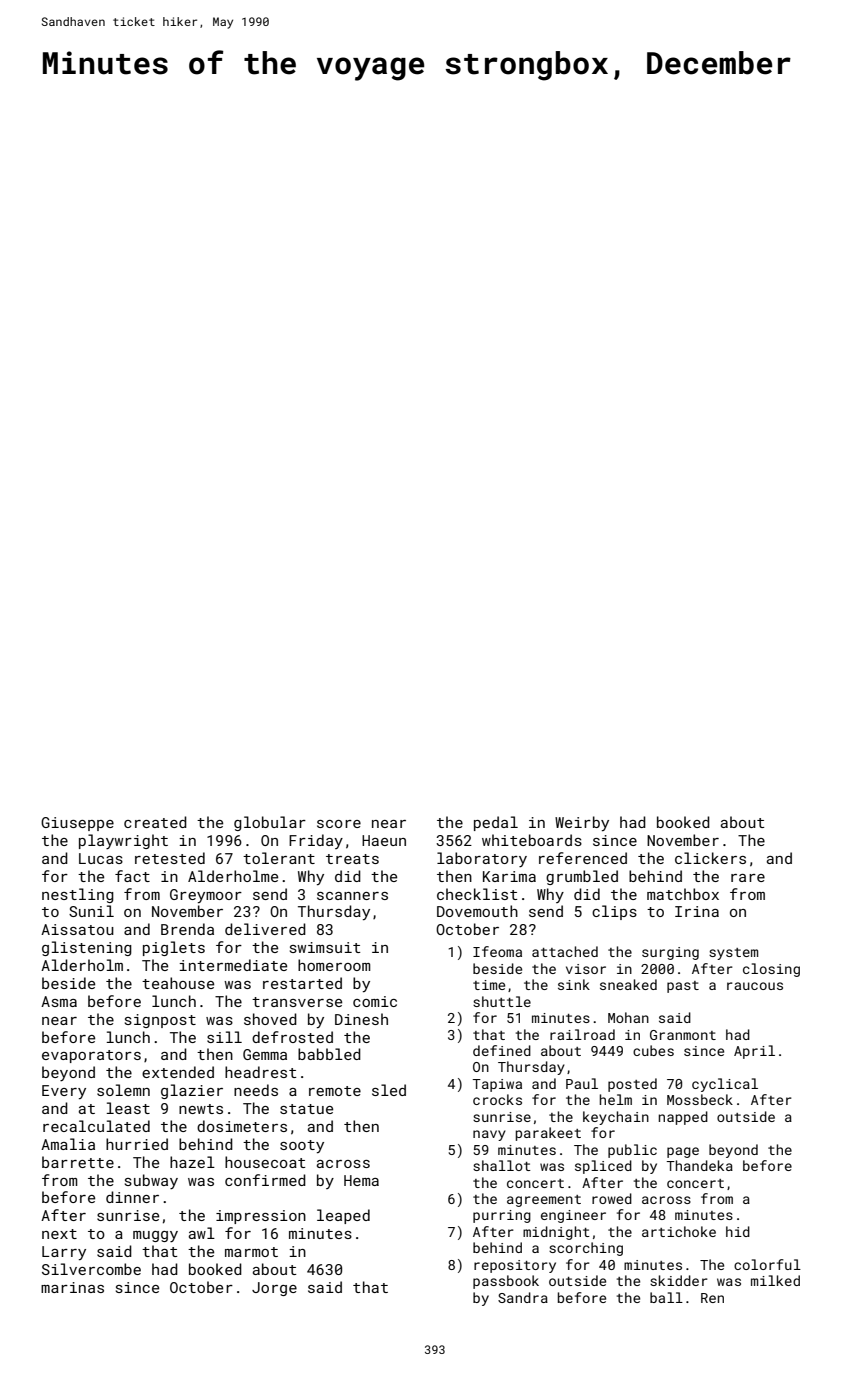 This image has width=849, height=1400. What do you see at coordinates (489, 985) in the image?
I see `time` at bounding box center [489, 985].
